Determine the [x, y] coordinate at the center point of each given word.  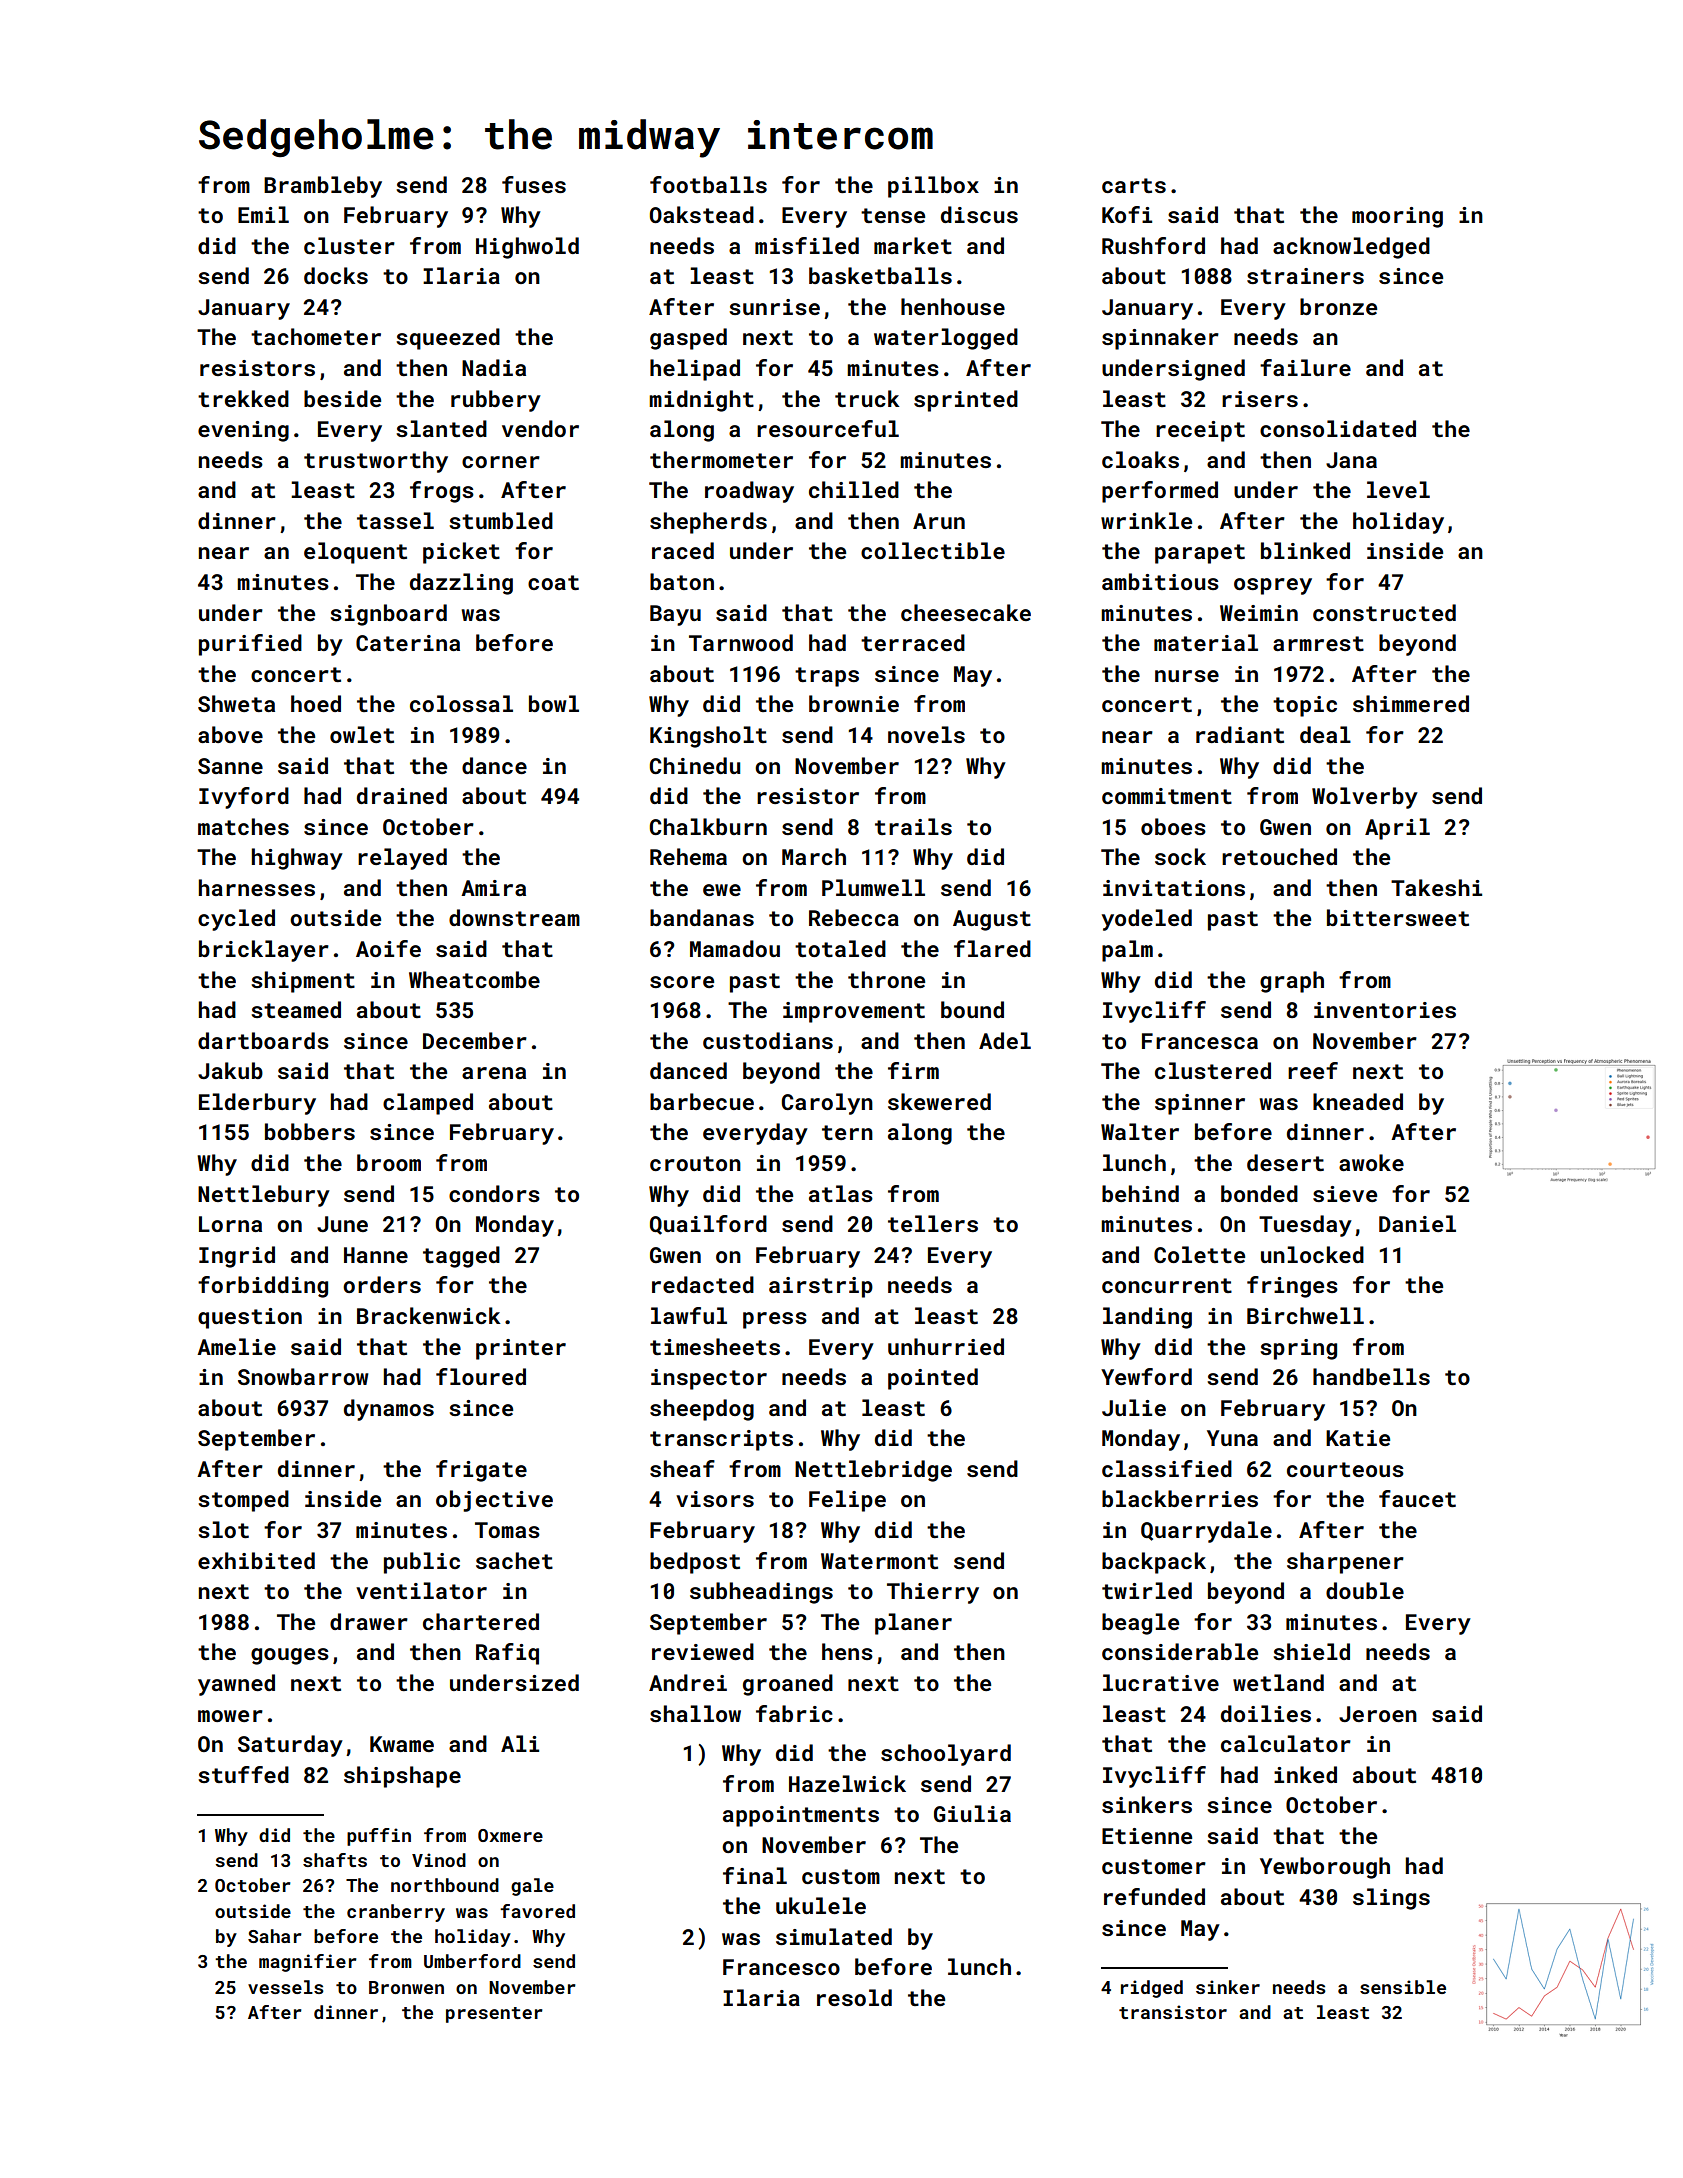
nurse [1187, 676]
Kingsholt [708, 737]
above [230, 734]
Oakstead [702, 214]
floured [481, 1376]
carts [1134, 185]
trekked [243, 398]
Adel [1005, 1040]
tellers [933, 1223]
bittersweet [1398, 917]
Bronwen [406, 1987]
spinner [1200, 1104]
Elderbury [257, 1104]
